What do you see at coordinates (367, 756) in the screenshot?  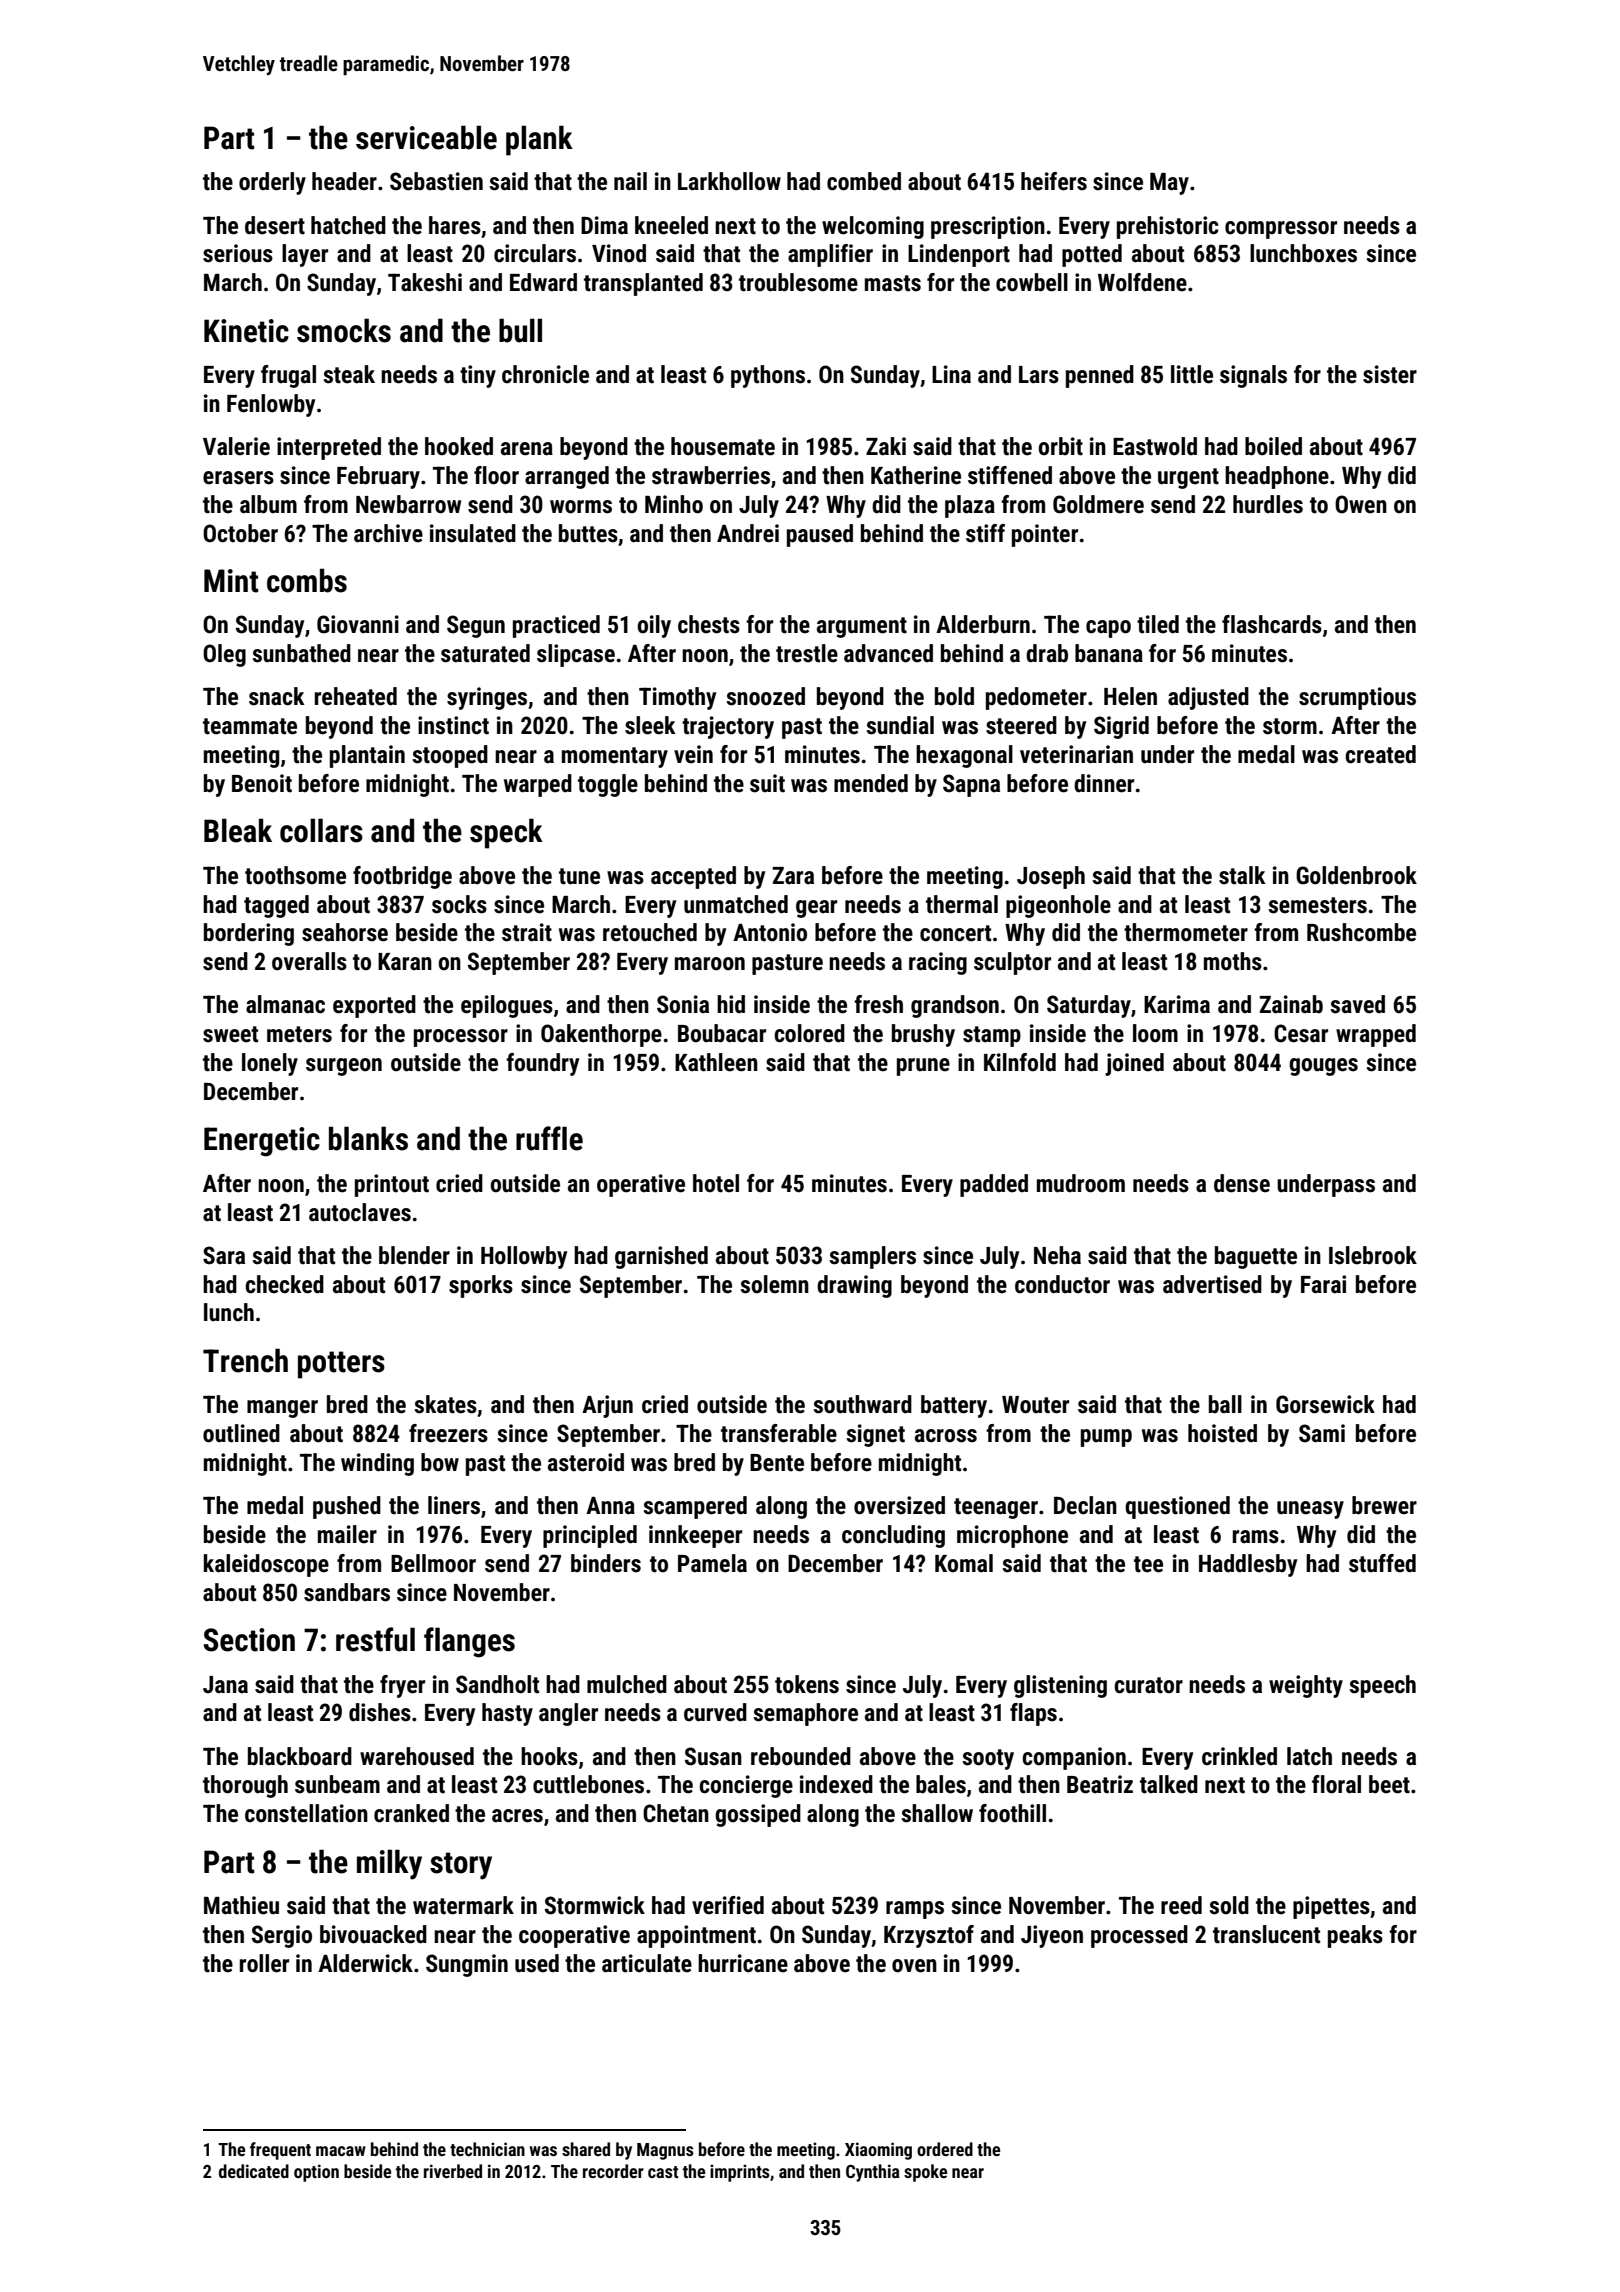 I see `plantain` at bounding box center [367, 756].
